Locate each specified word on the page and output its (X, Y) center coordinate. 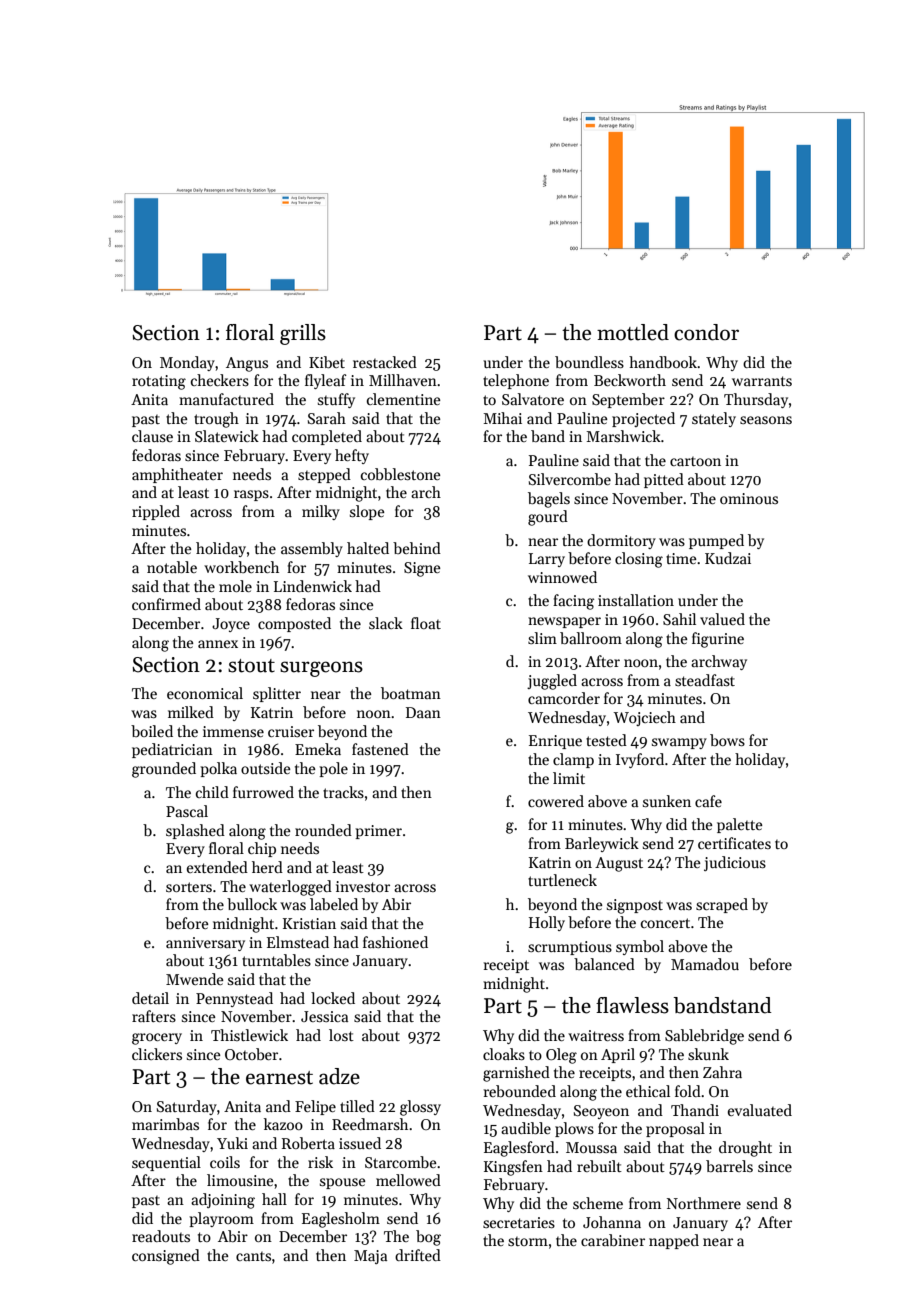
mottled (633, 332)
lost (341, 1035)
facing (573, 602)
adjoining (223, 1201)
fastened (380, 749)
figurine (718, 640)
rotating (159, 382)
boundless (589, 362)
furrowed (263, 792)
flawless (632, 1005)
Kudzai (728, 558)
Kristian (309, 923)
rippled (156, 512)
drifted (418, 1255)
